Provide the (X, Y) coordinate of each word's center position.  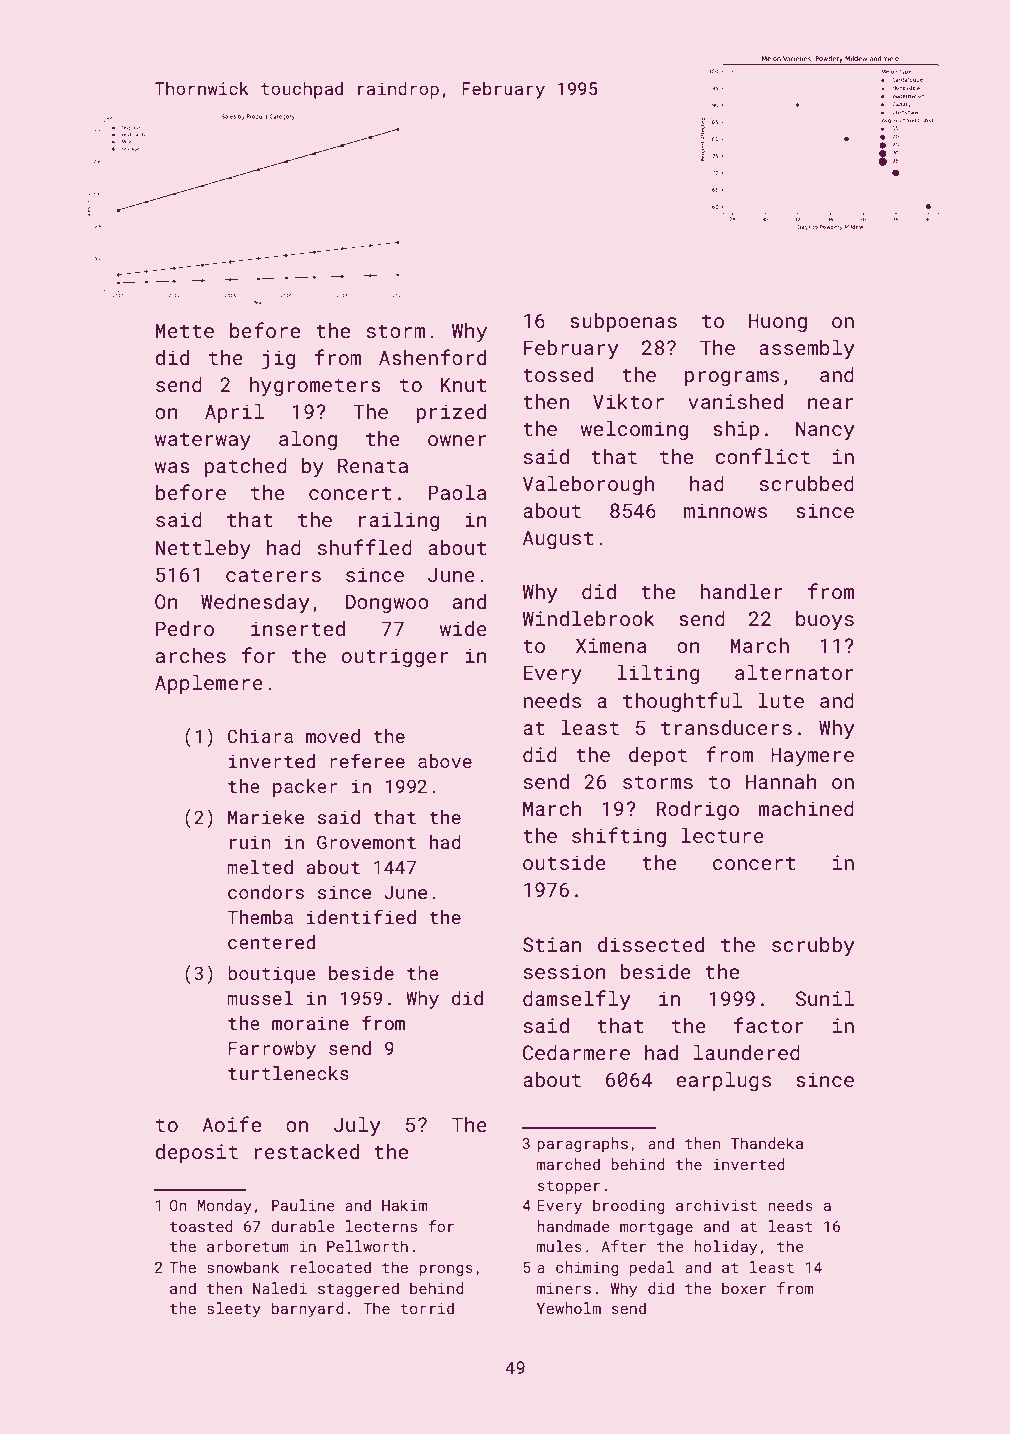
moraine (310, 1023)
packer (305, 788)
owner (457, 440)
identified (361, 916)
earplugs (723, 1081)
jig (278, 360)
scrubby (813, 947)
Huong (778, 322)
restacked (307, 1151)
